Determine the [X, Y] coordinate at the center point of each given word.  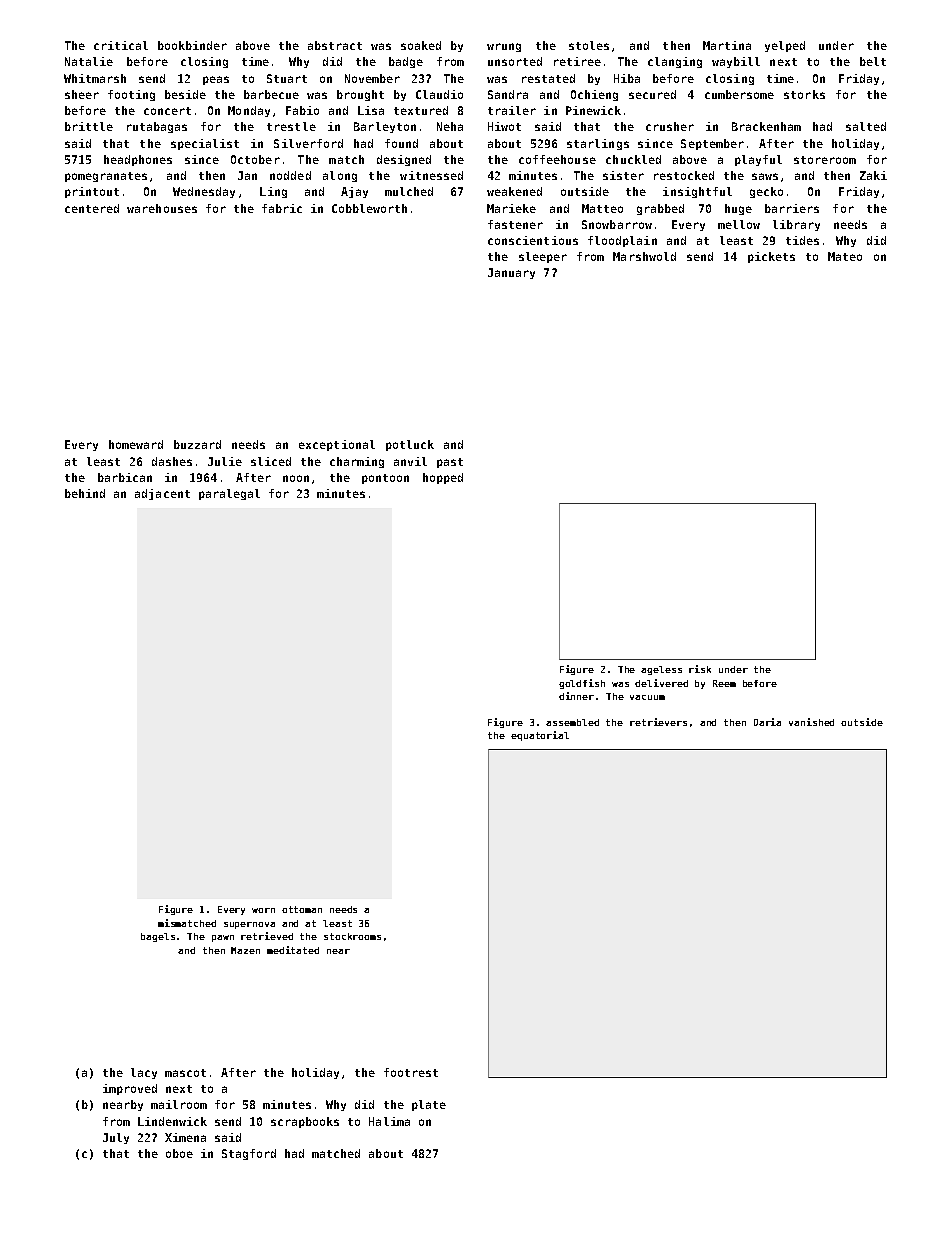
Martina [727, 45]
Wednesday [204, 192]
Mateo [845, 256]
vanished [811, 722]
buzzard [197, 444]
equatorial [540, 736]
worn [263, 910]
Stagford [249, 1154]
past [450, 463]
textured [421, 110]
